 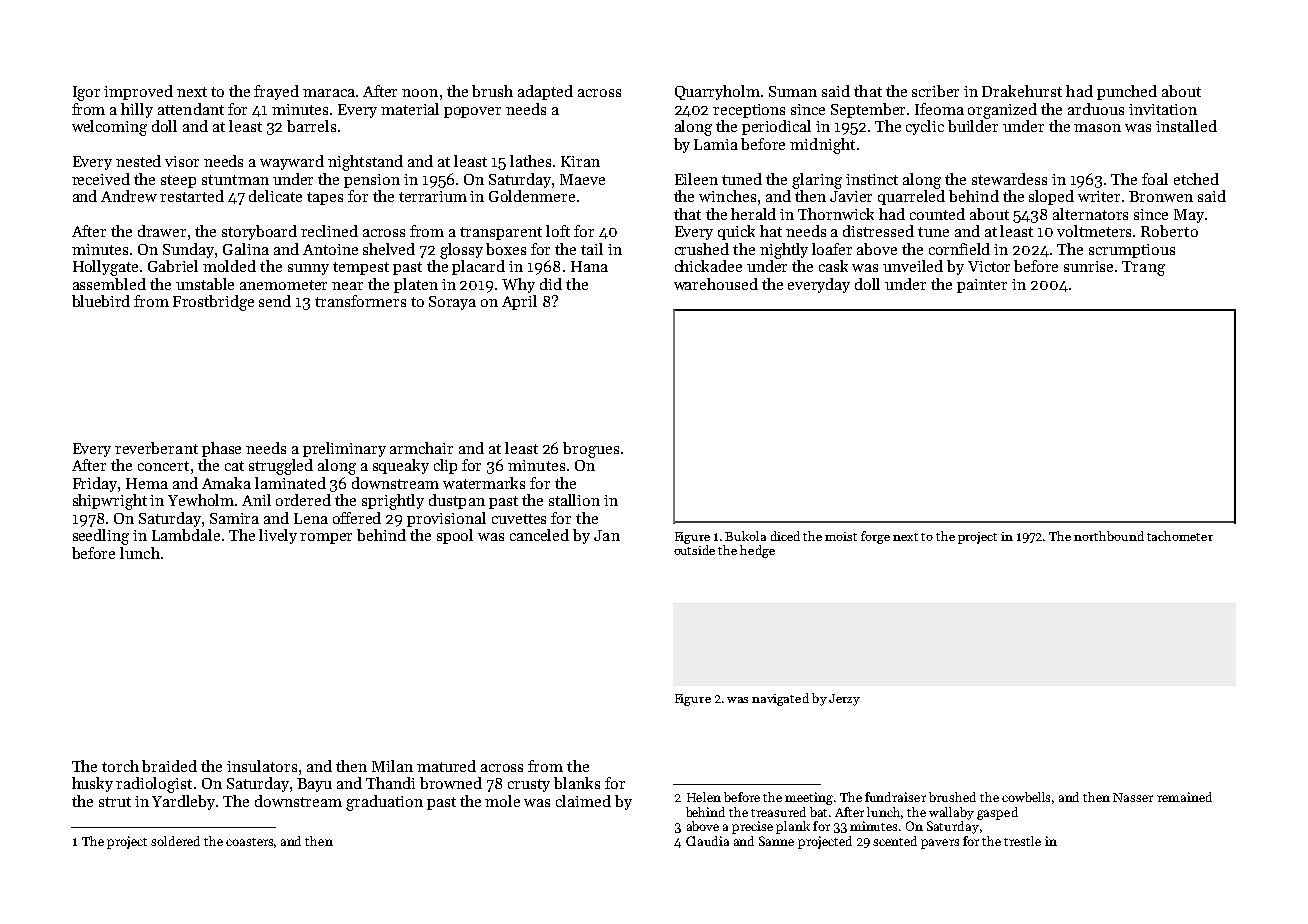 I want to click on Soraya, so click(x=452, y=303).
